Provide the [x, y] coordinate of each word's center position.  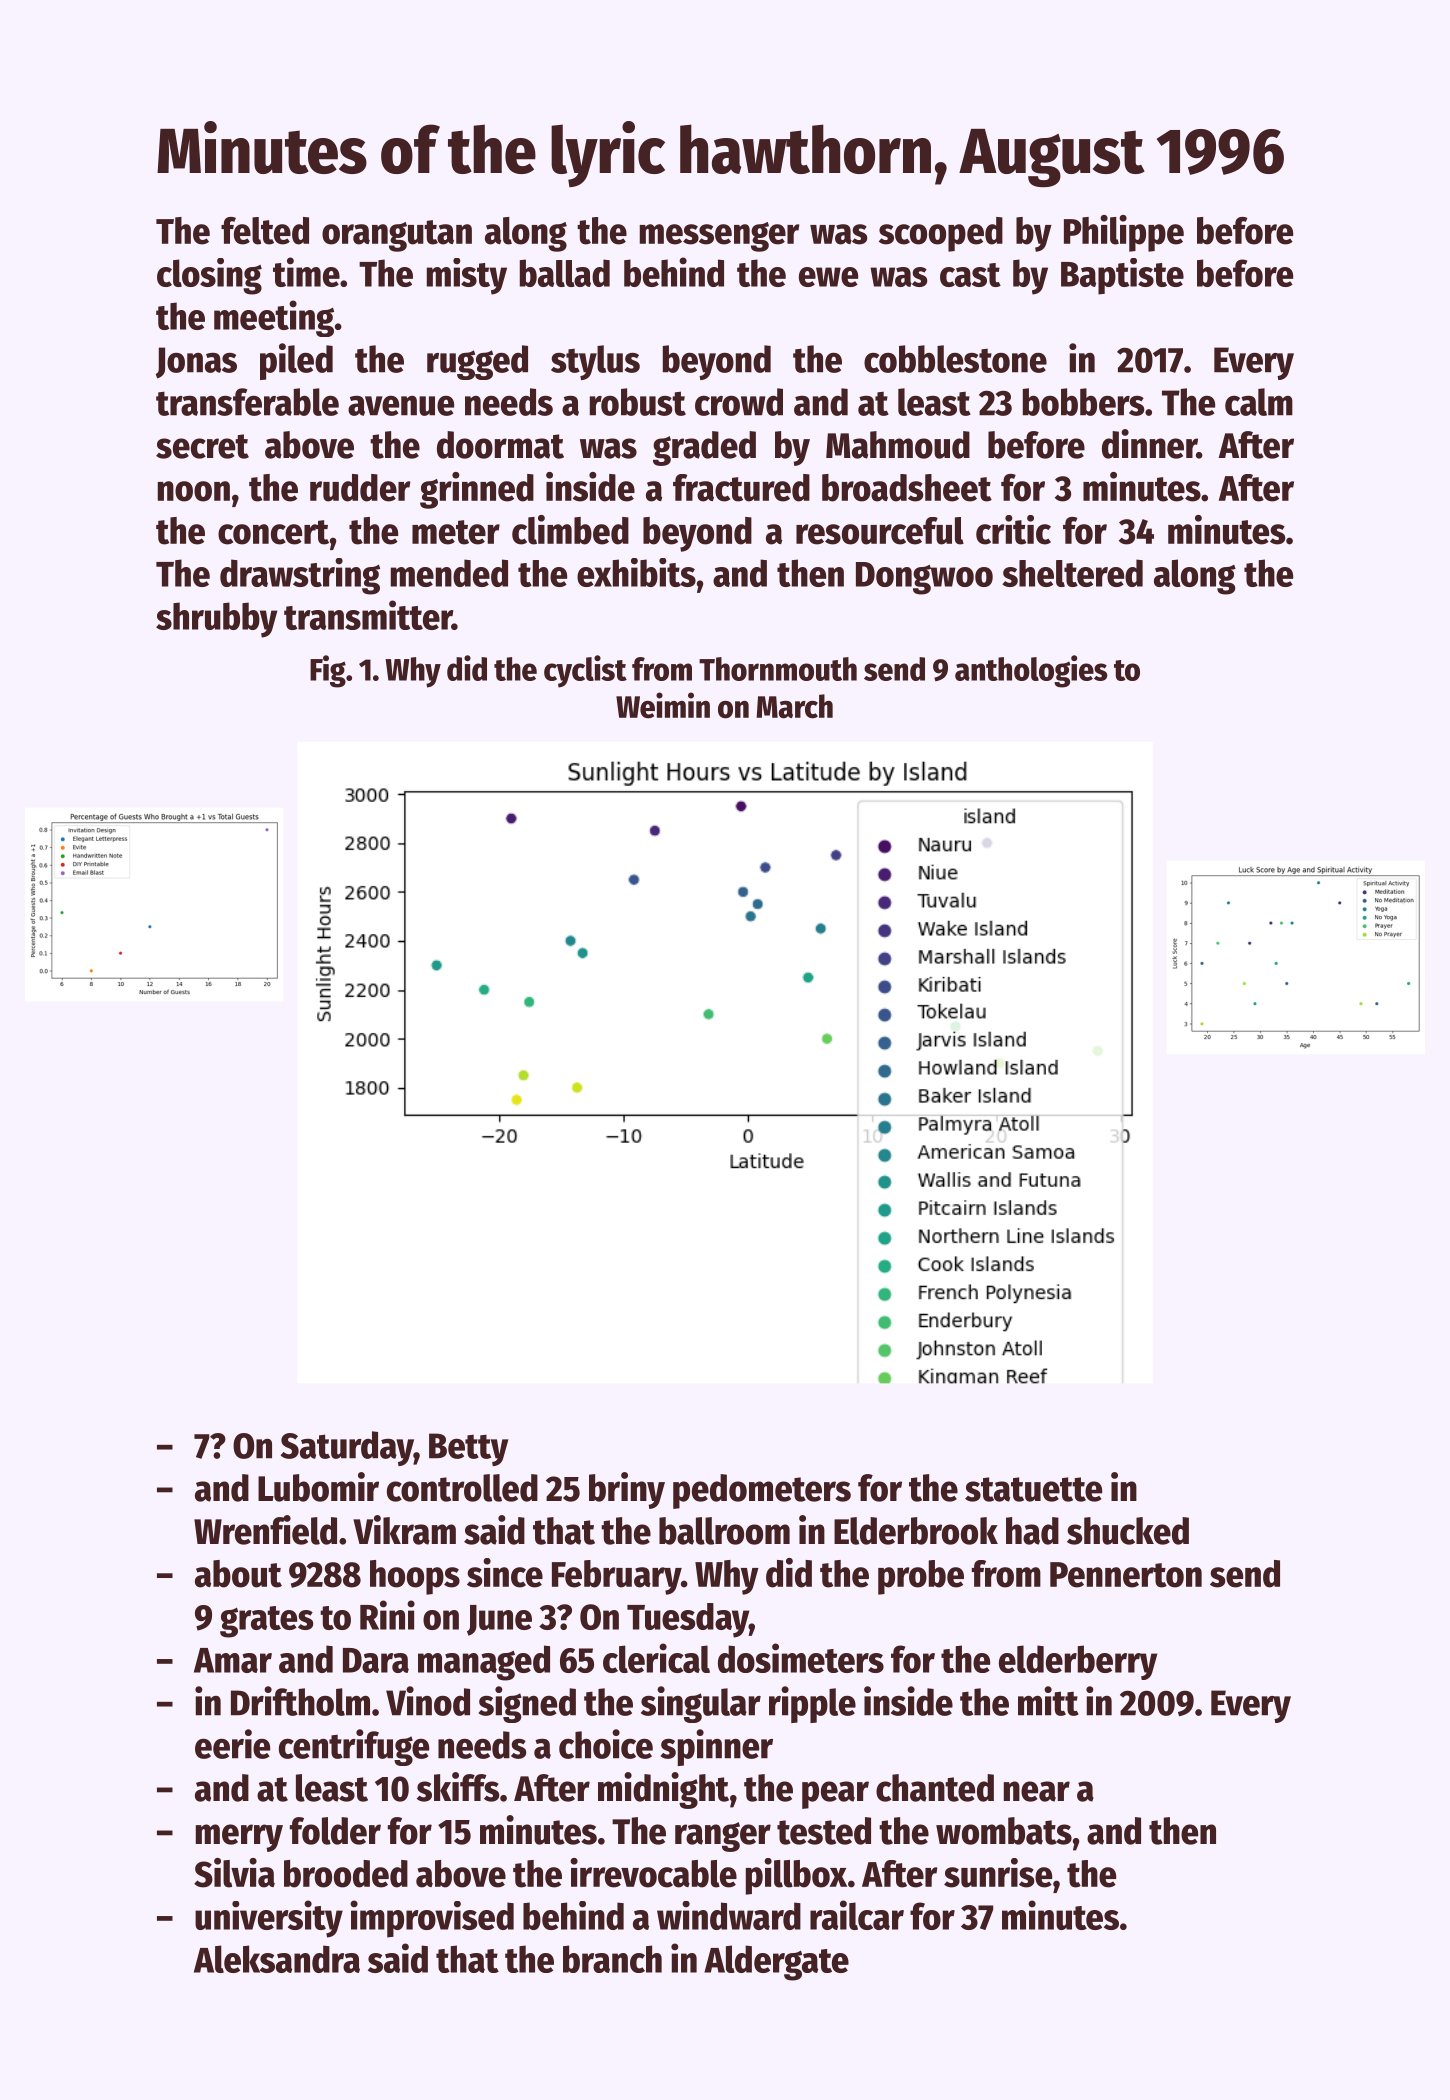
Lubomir [318, 1487]
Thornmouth [778, 669]
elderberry [1078, 1662]
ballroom [724, 1531]
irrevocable [653, 1873]
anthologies [1031, 671]
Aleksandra [277, 1959]
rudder [360, 488]
